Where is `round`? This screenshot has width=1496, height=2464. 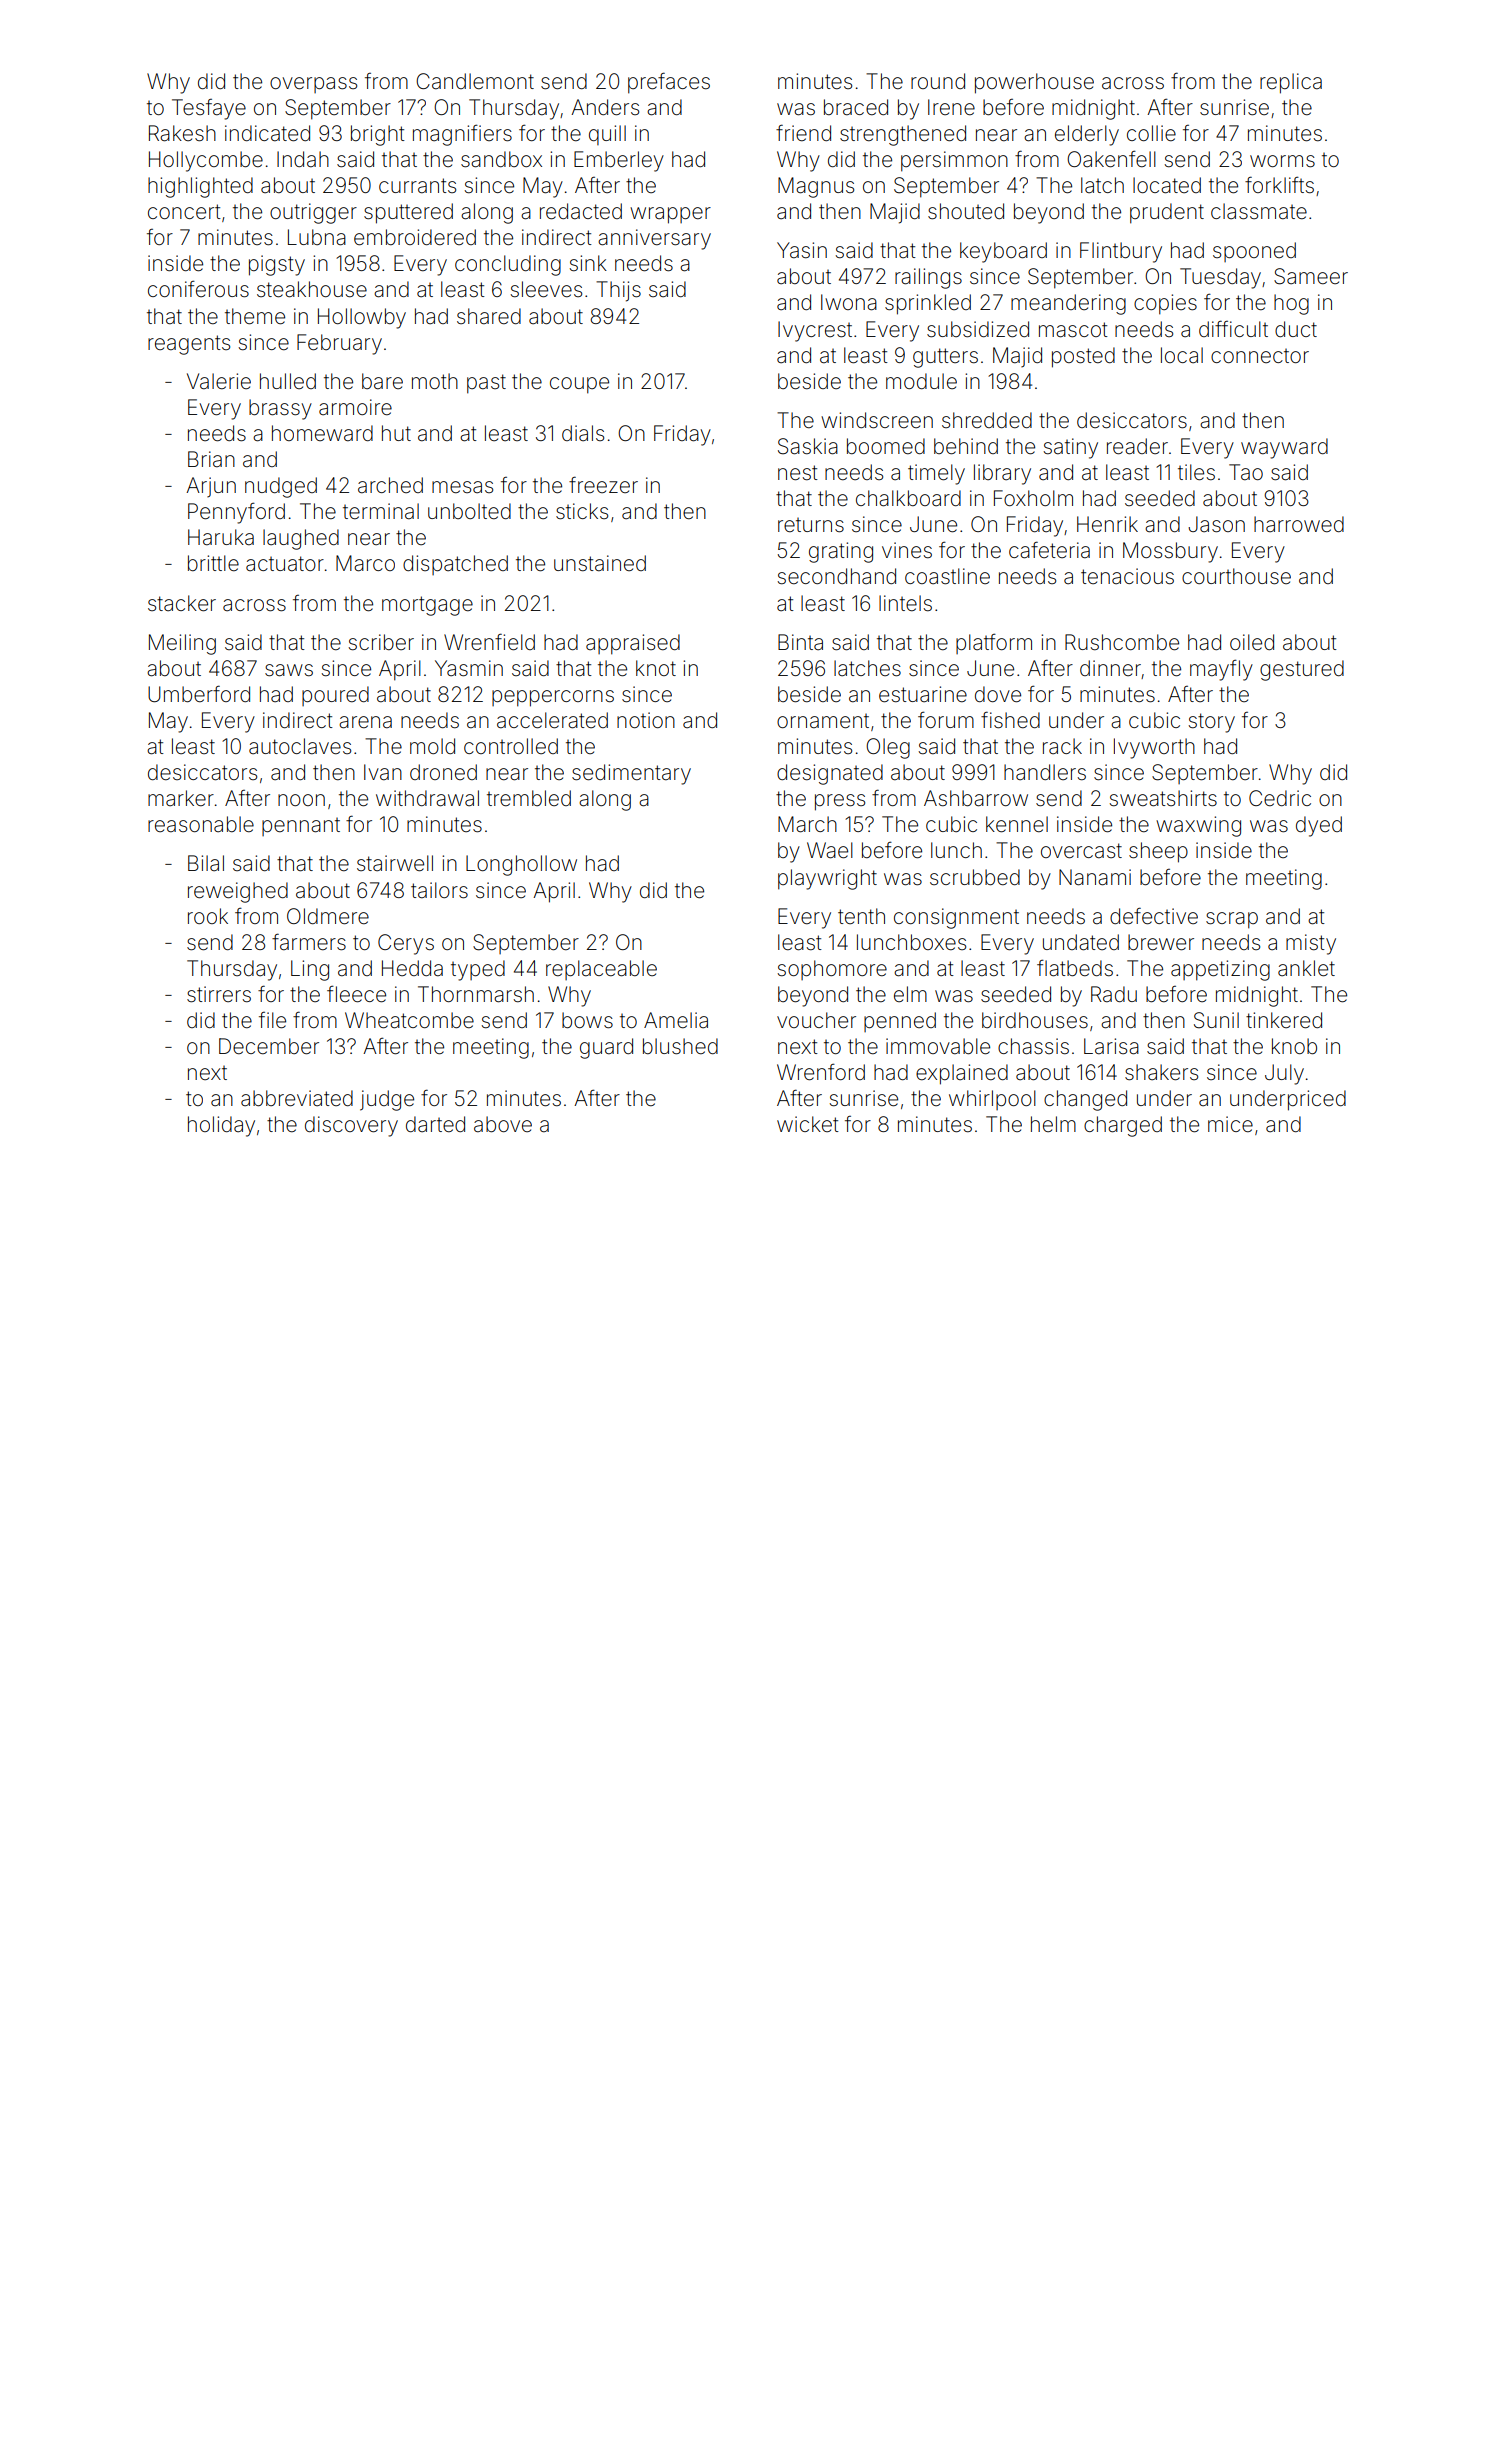
round is located at coordinates (938, 81).
